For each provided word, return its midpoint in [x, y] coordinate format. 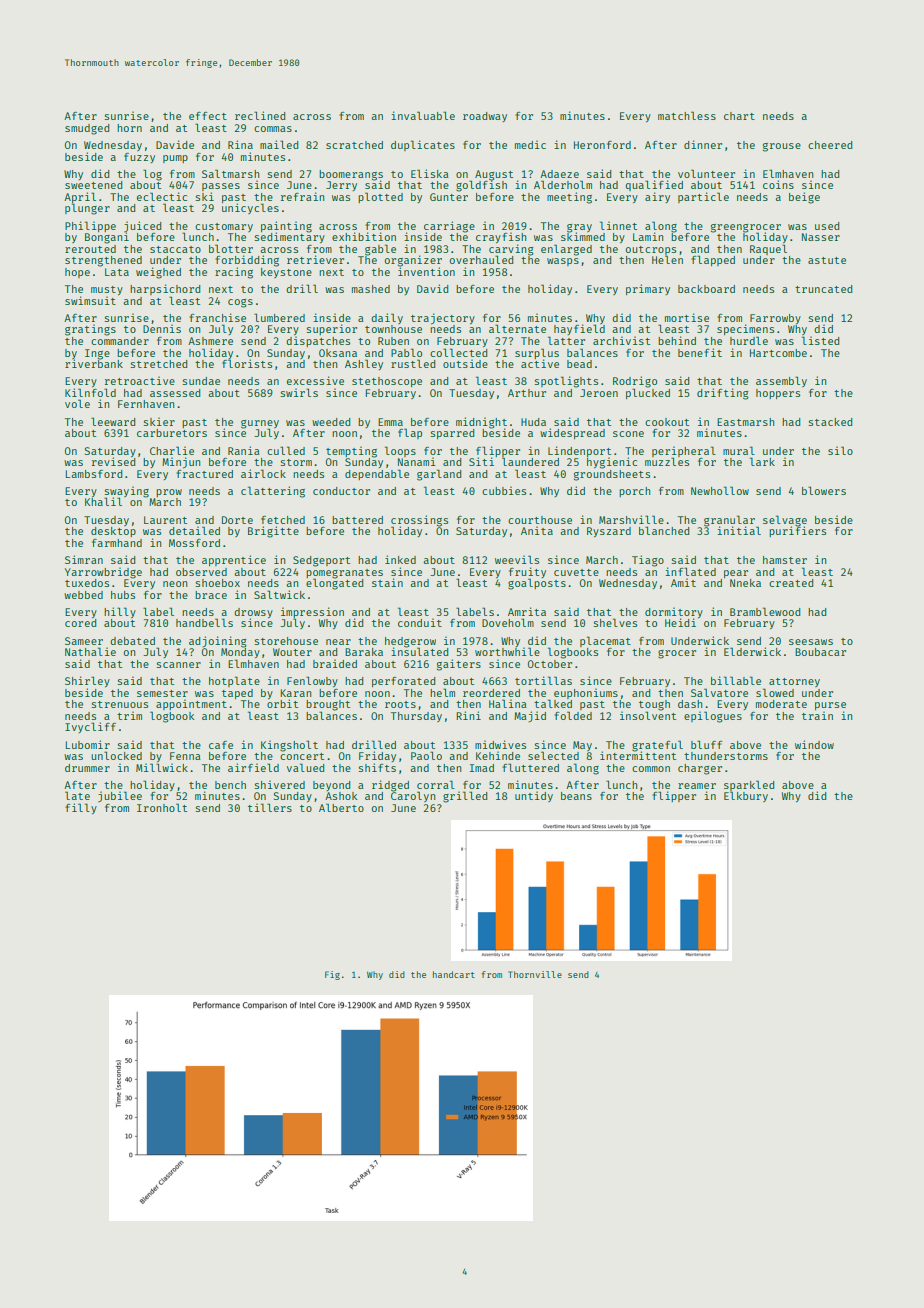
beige [804, 198]
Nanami [417, 461]
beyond [332, 786]
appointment [191, 704]
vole [77, 403]
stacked [831, 422]
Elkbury [746, 797]
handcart [454, 974]
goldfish [481, 186]
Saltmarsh [231, 173]
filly [81, 808]
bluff [707, 744]
